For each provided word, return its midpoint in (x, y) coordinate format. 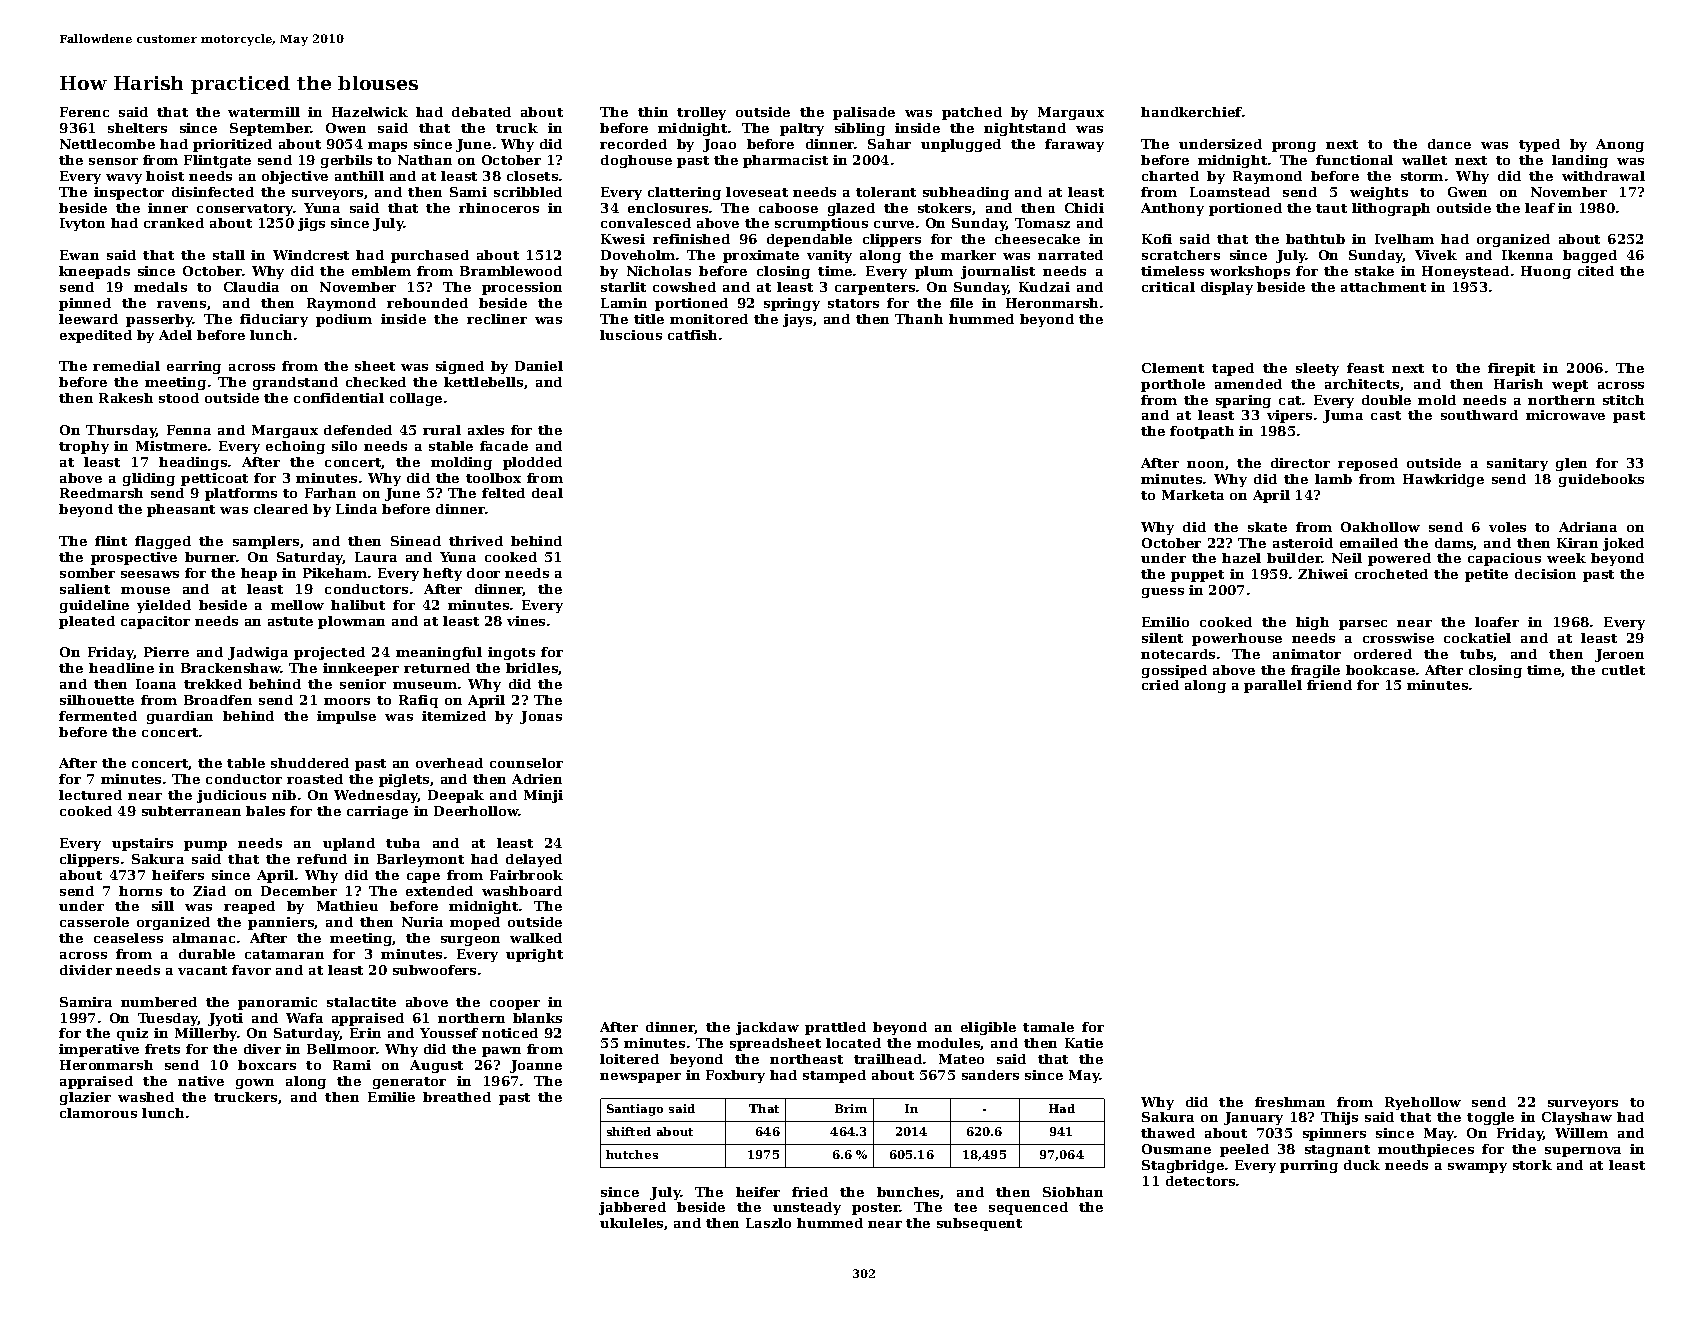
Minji (543, 796)
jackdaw (767, 1028)
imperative (99, 1050)
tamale (1048, 1027)
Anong (1620, 145)
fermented (98, 716)
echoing (295, 447)
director (1300, 463)
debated (481, 112)
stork (1532, 1165)
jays (797, 320)
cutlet (1623, 670)
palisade (864, 113)
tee (965, 1207)
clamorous (98, 1113)
